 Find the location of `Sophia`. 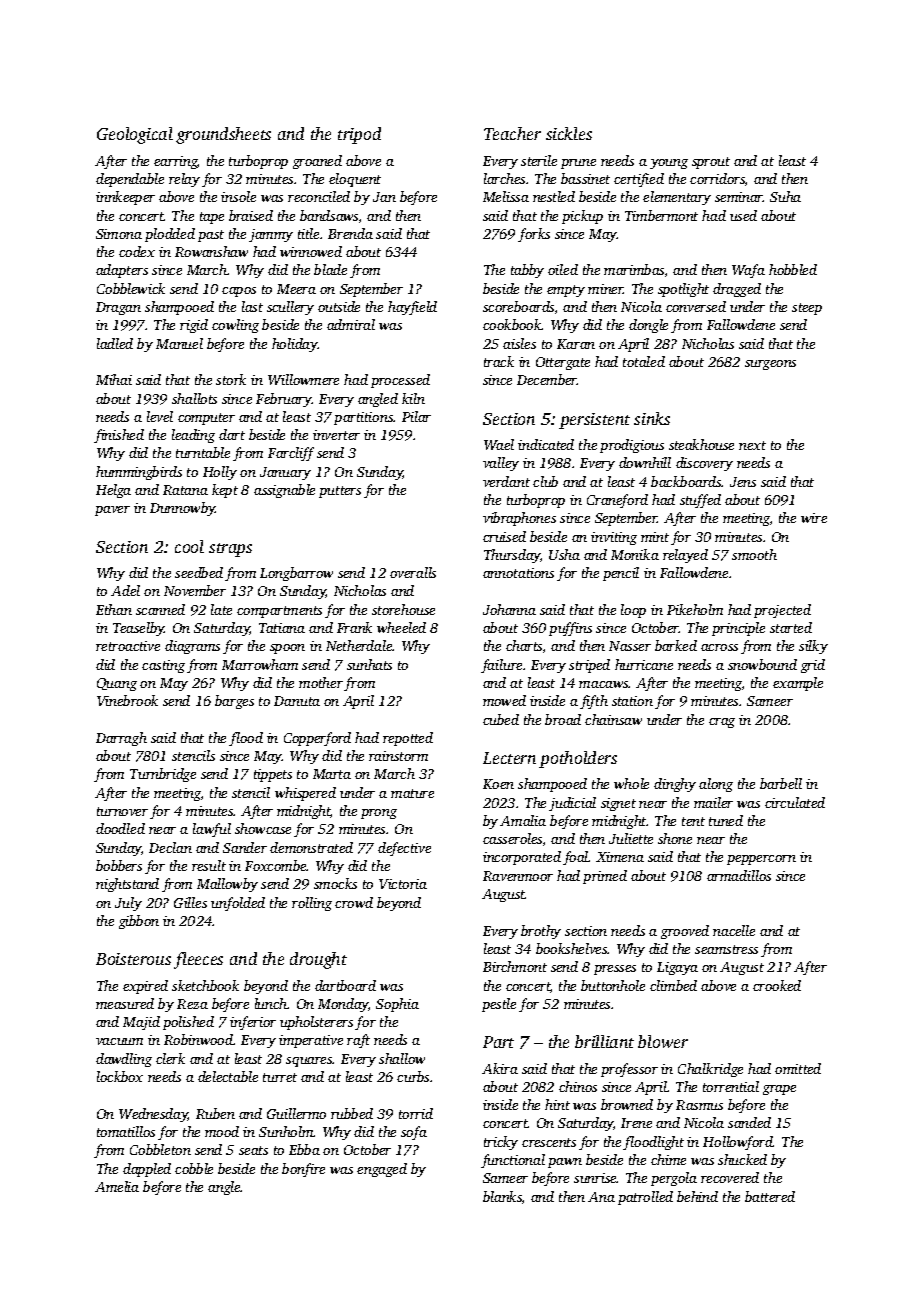

Sophia is located at coordinates (397, 1005).
